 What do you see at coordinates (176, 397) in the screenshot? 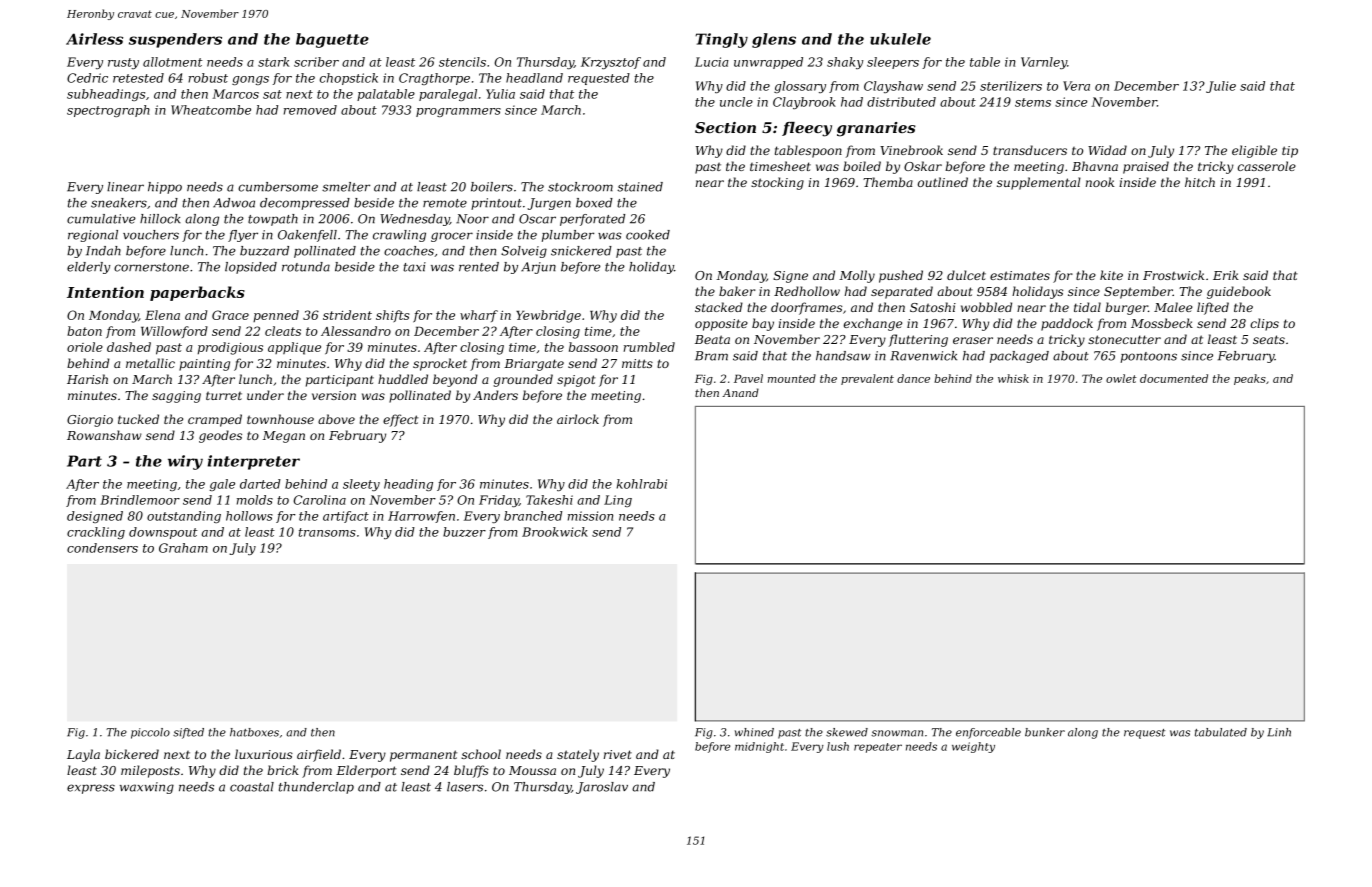
I see `sagging` at bounding box center [176, 397].
